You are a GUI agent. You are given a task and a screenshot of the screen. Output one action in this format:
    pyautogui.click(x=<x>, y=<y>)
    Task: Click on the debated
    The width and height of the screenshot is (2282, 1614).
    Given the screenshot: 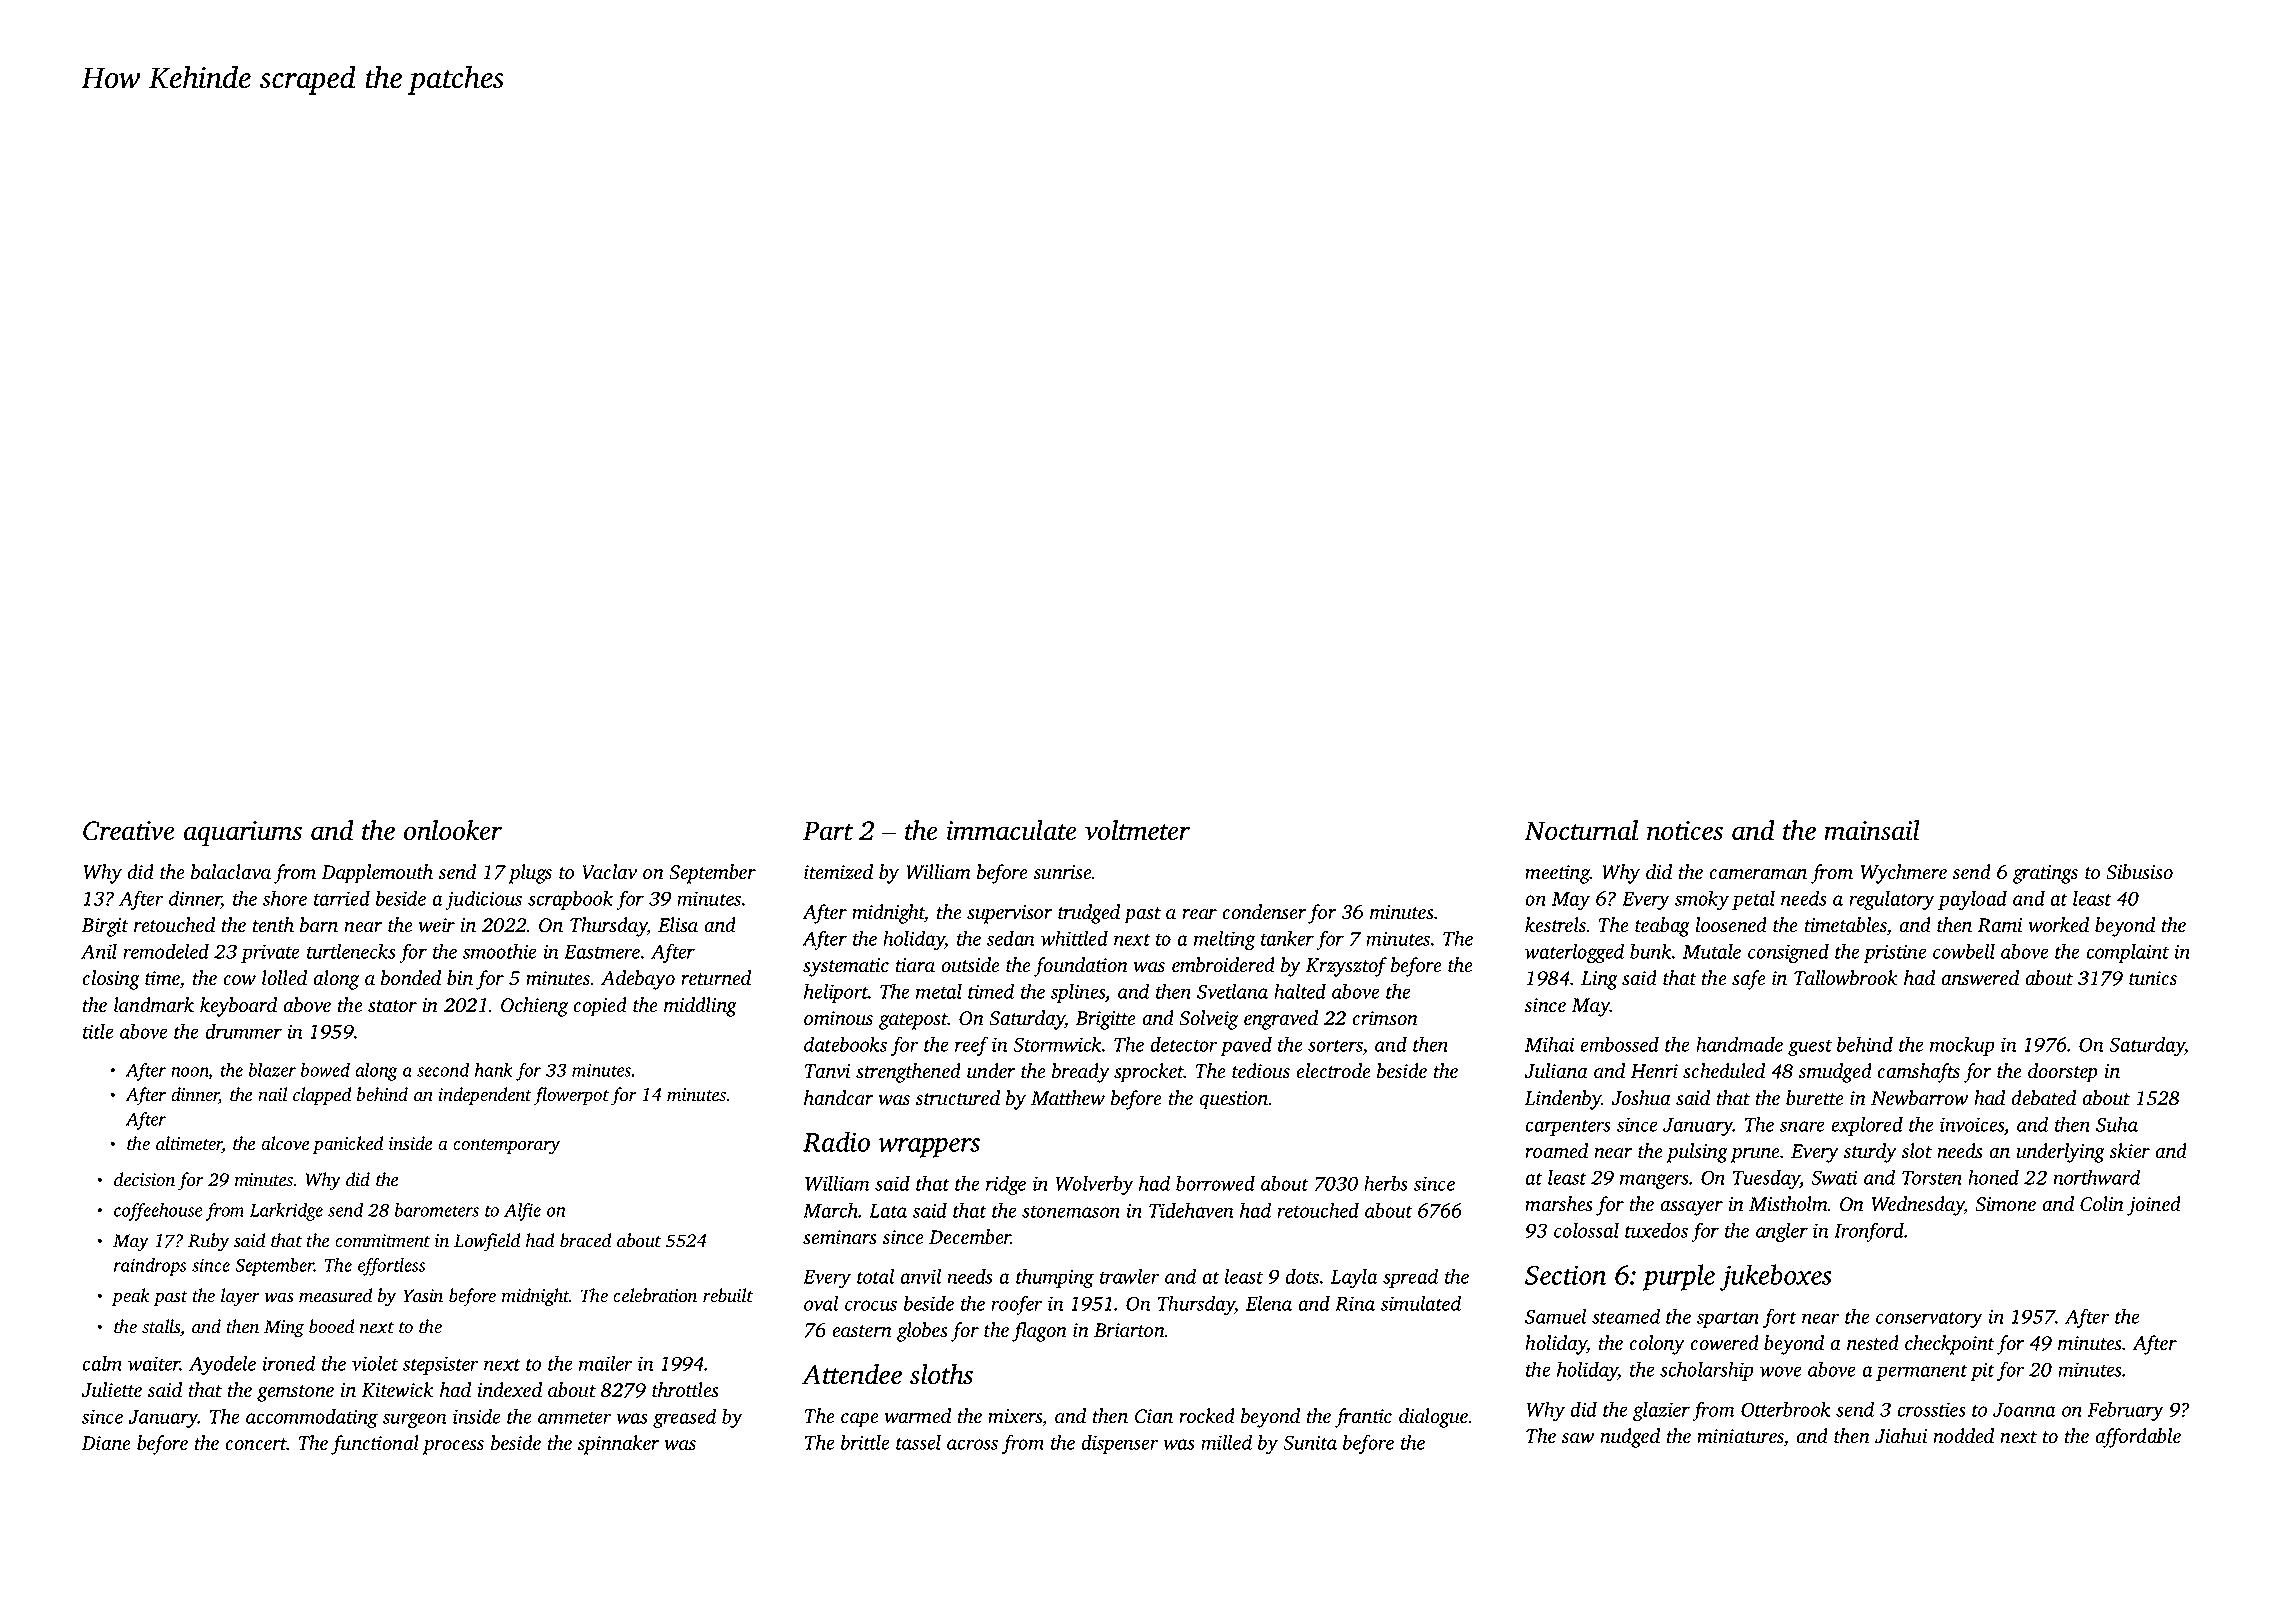 What is the action you would take?
    pyautogui.click(x=2043, y=1098)
